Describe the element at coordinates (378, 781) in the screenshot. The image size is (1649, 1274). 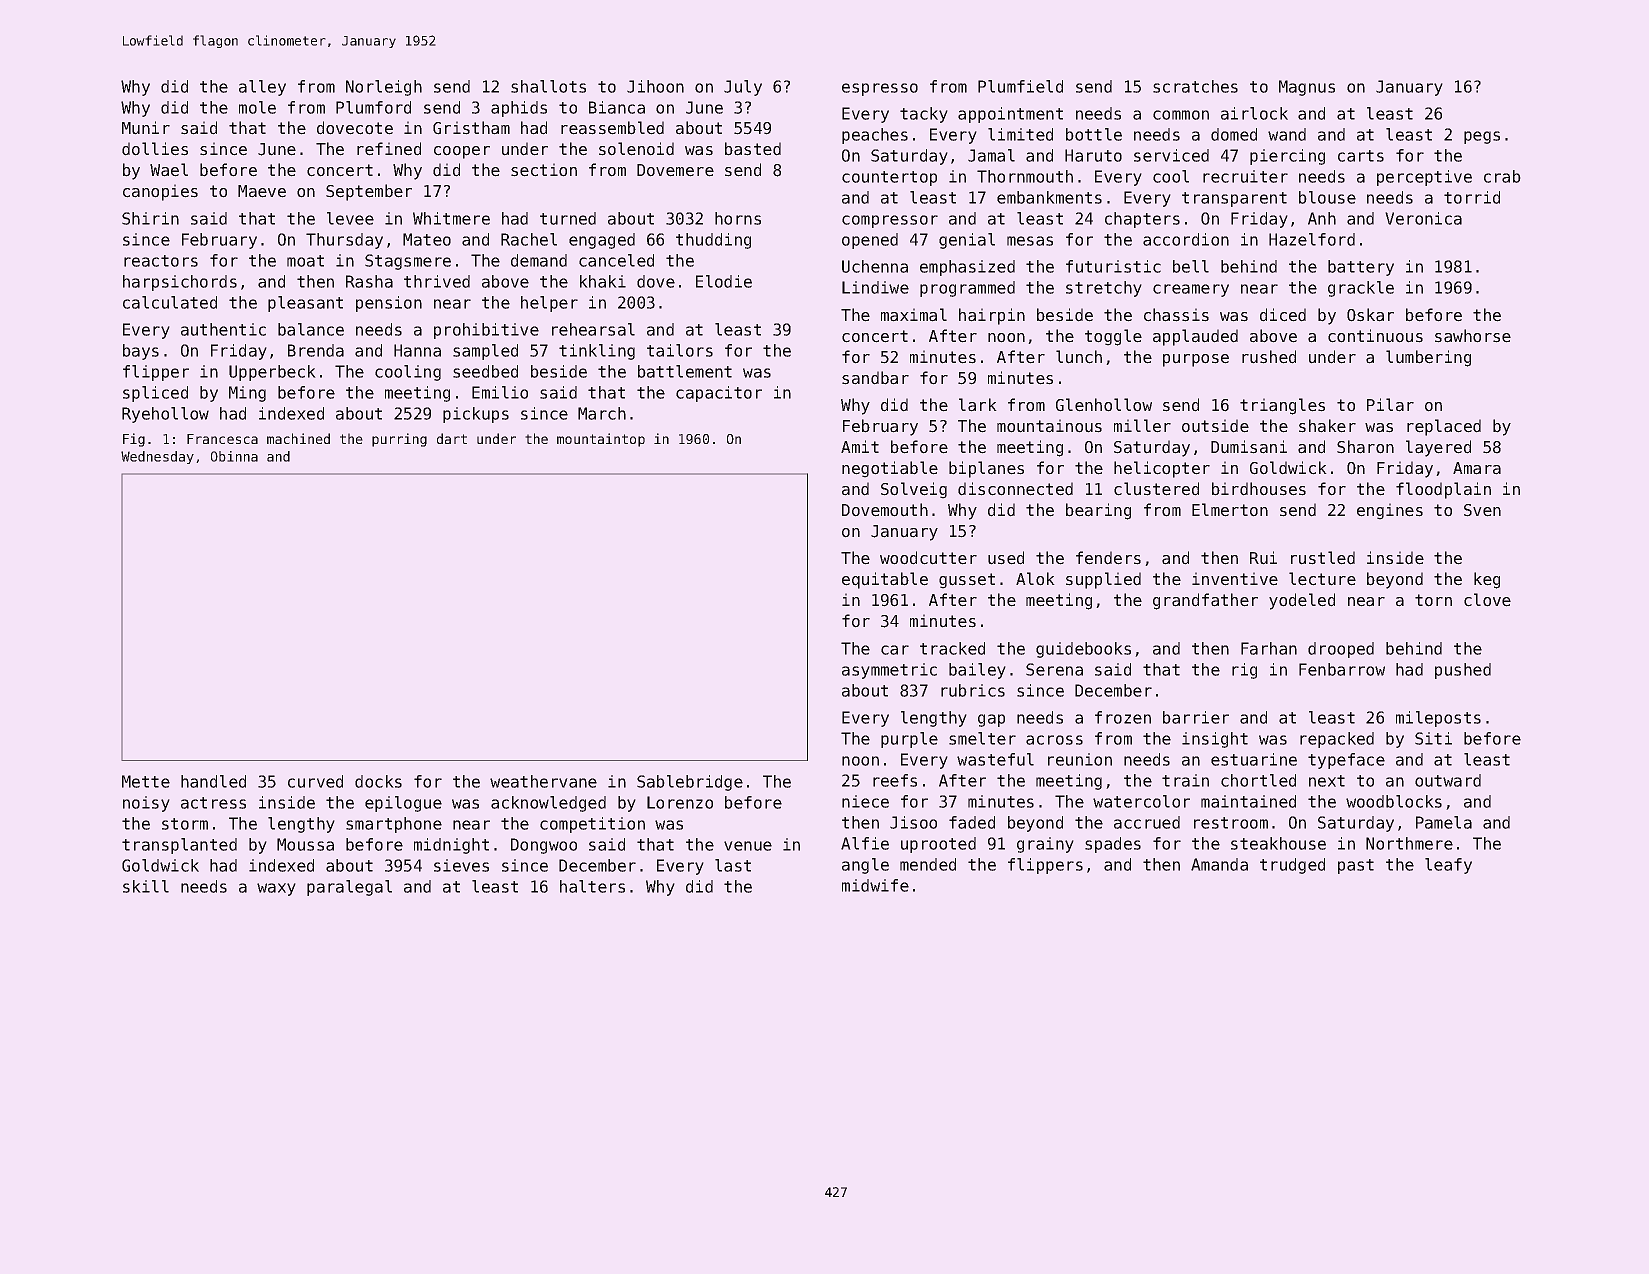
I see `docks` at that location.
